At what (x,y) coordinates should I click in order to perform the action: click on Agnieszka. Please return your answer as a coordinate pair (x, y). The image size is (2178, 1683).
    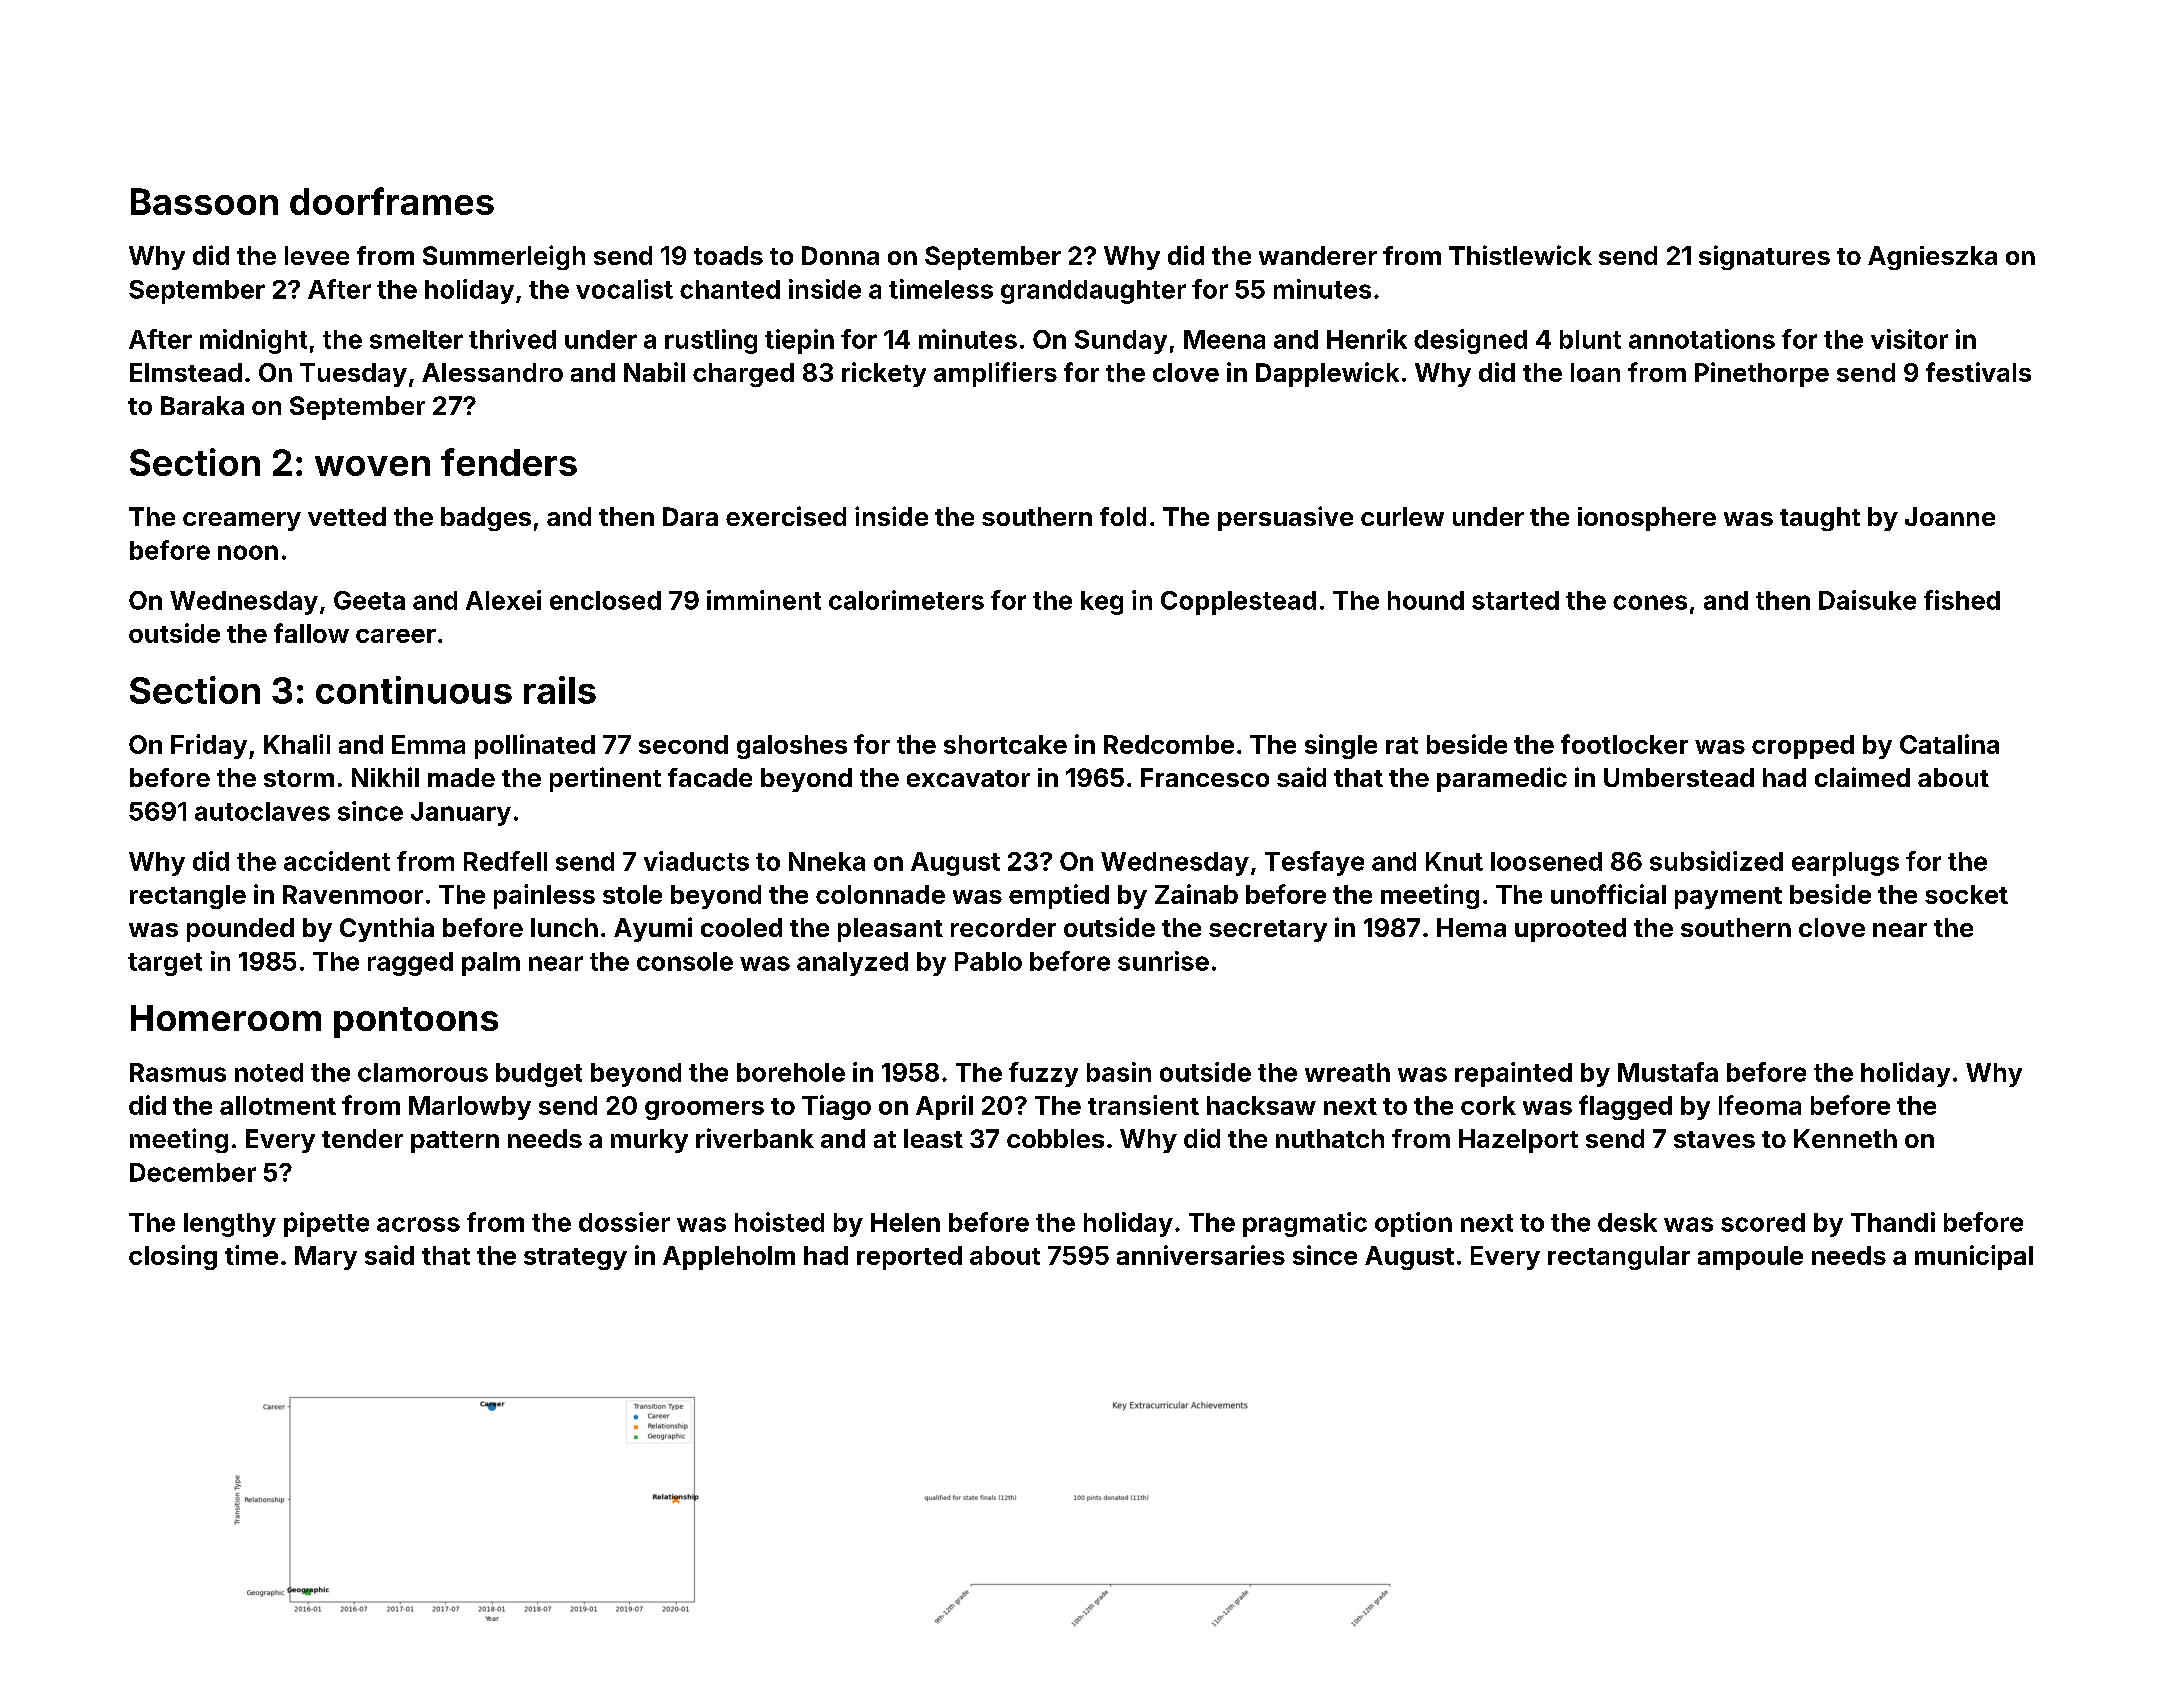
    Looking at the image, I should click on (1932, 258).
